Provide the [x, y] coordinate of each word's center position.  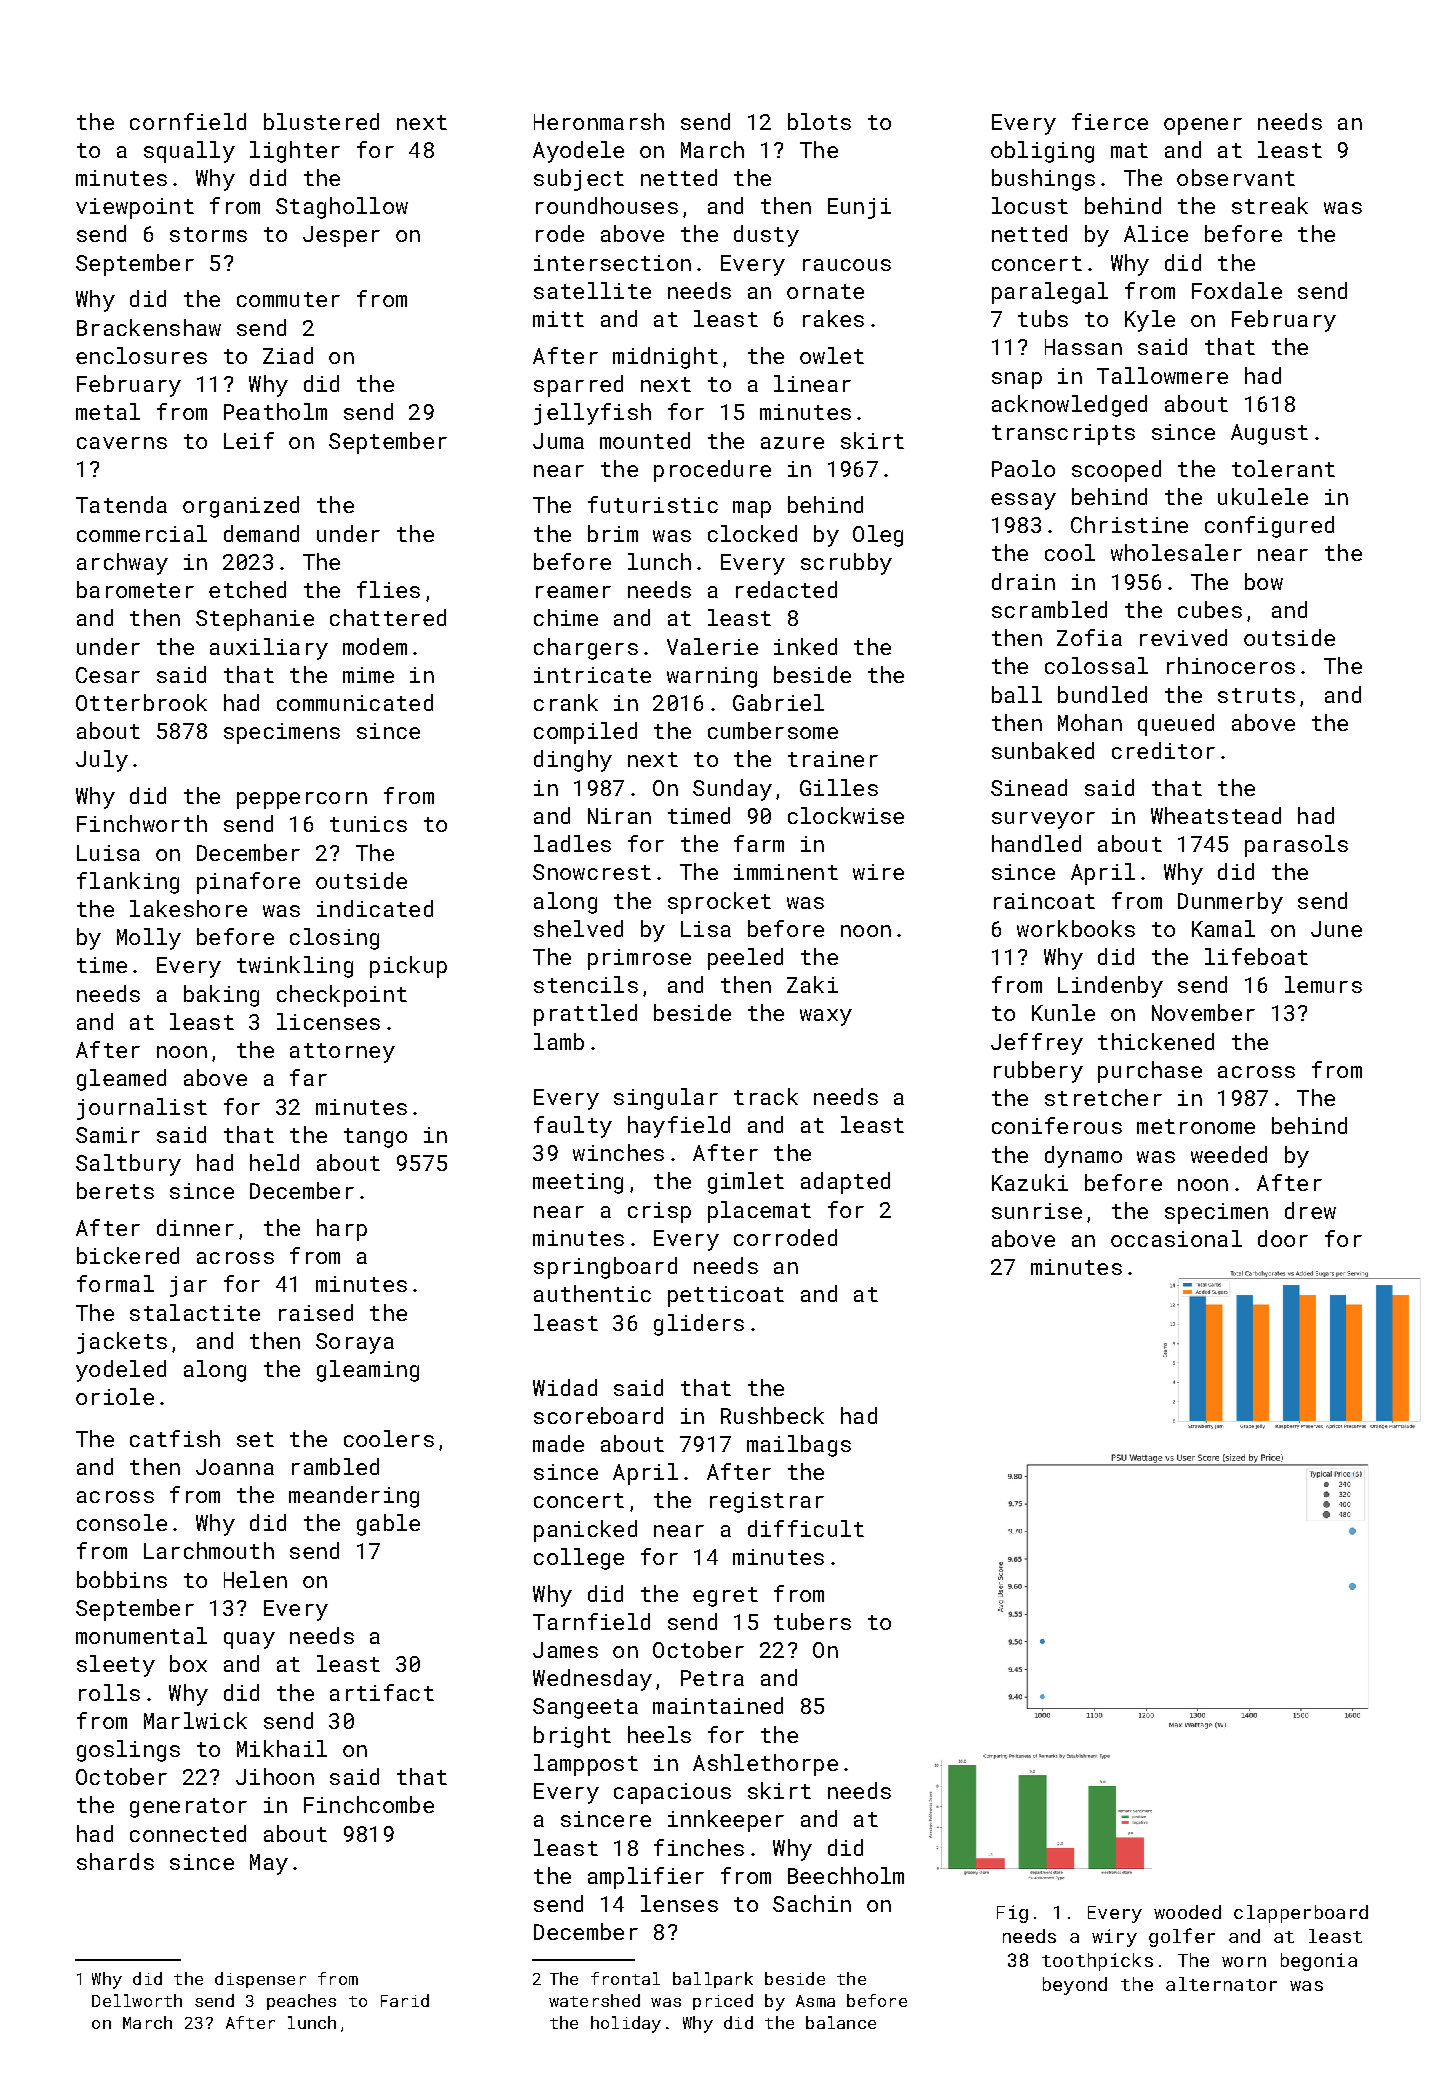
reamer [573, 592]
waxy [826, 1017]
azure [792, 443]
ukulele [1263, 496]
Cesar [108, 675]
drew [1310, 1210]
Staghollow [342, 208]
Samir [108, 1135]
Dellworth [137, 2000]
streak [1270, 205]
